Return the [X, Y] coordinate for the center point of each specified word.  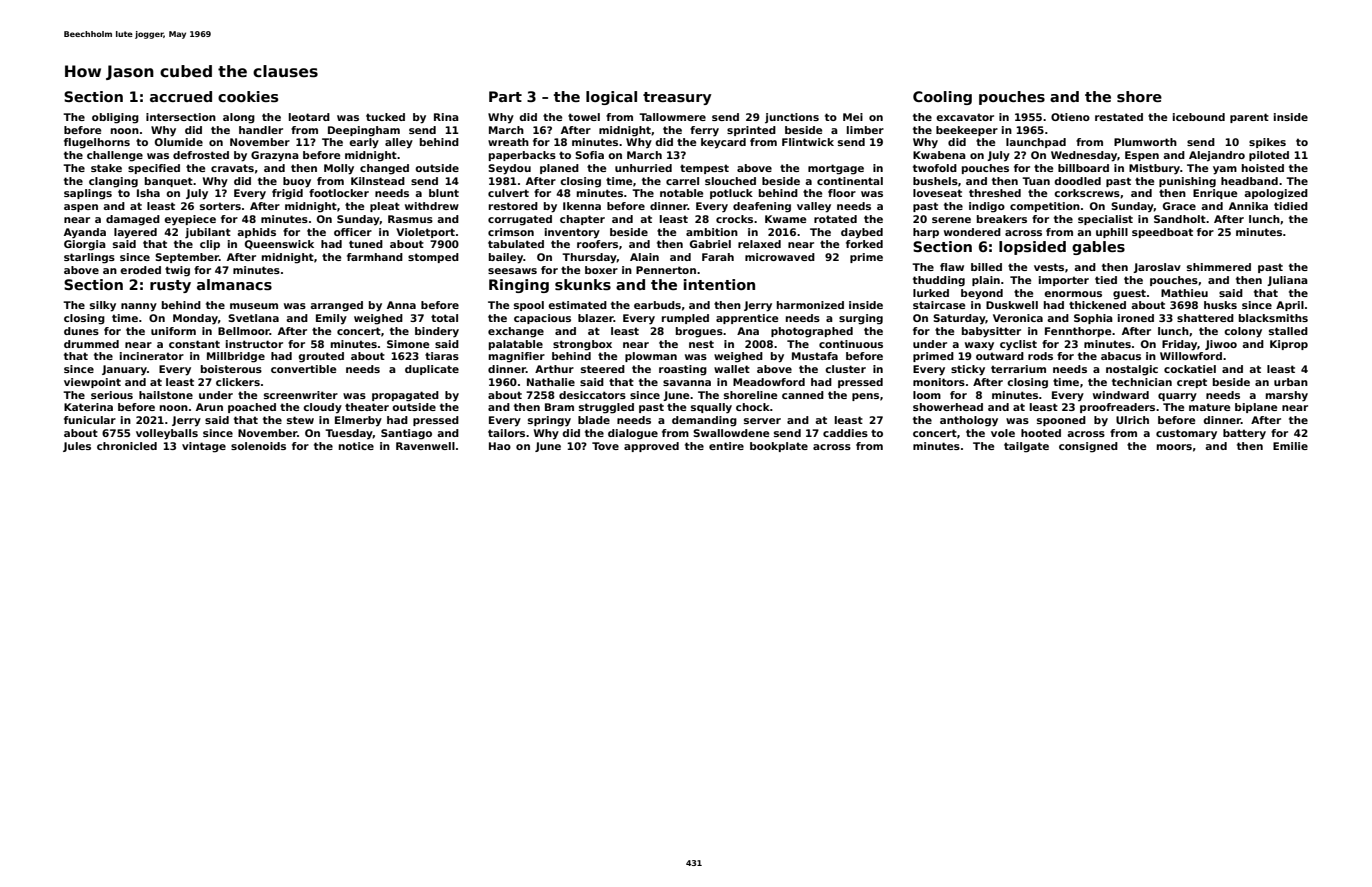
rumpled [685, 319]
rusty [170, 286]
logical [611, 98]
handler [261, 130]
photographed [812, 332]
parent [1249, 118]
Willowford [1191, 356]
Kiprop [1289, 345]
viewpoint [92, 383]
